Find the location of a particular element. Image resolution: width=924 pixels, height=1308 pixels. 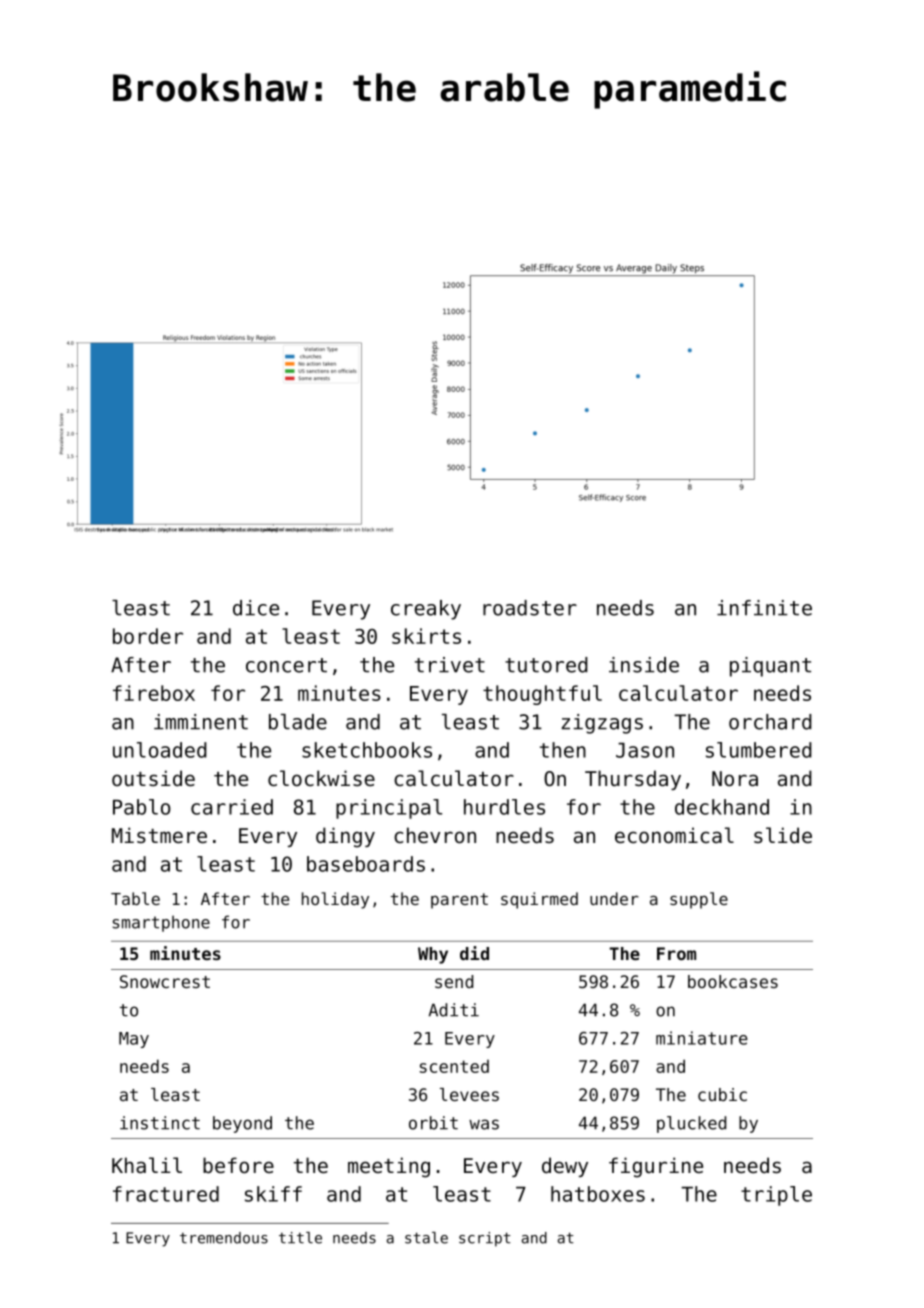

Jason is located at coordinates (645, 750).
